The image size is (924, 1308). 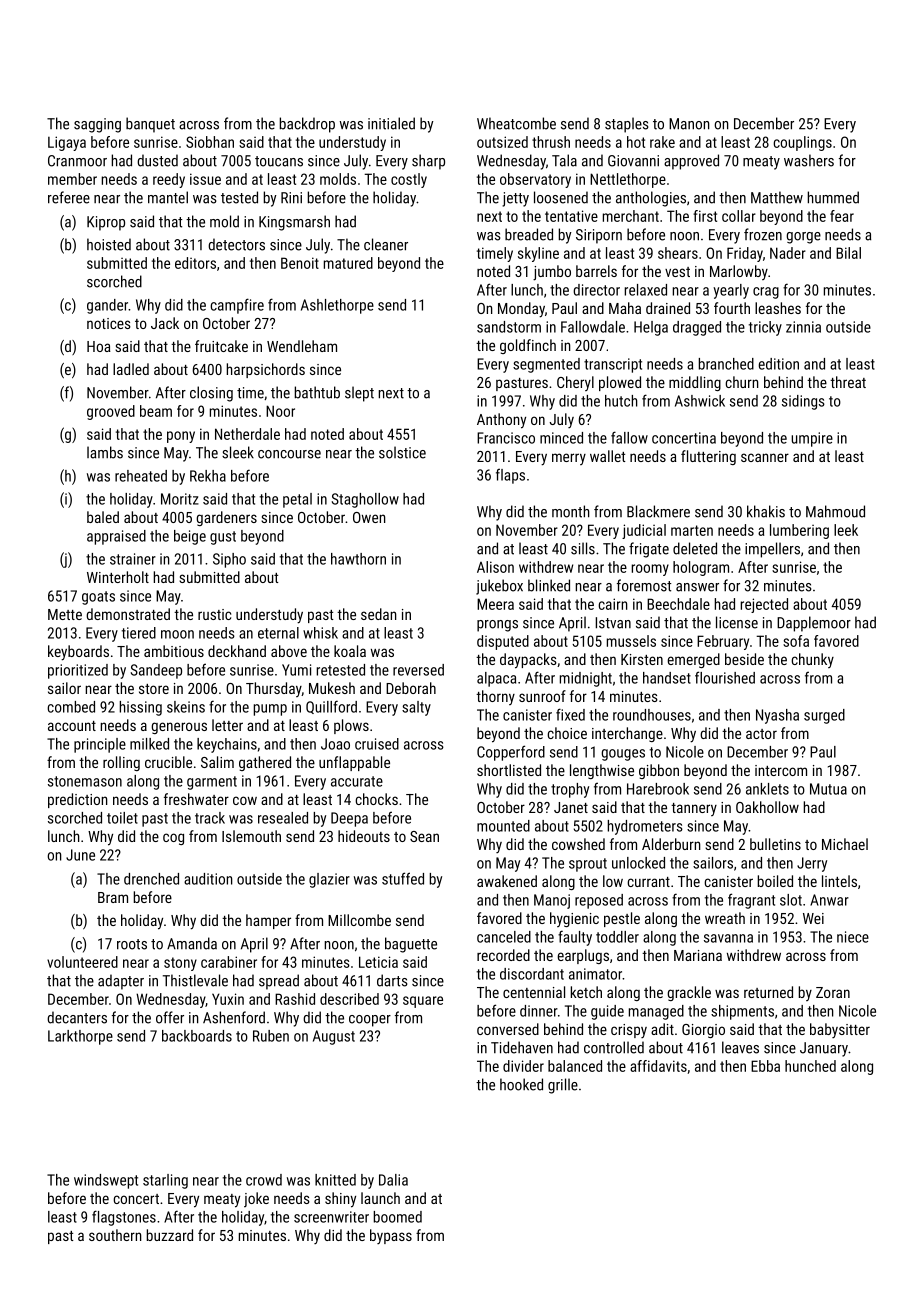 What do you see at coordinates (265, 763) in the screenshot?
I see `gathered` at bounding box center [265, 763].
